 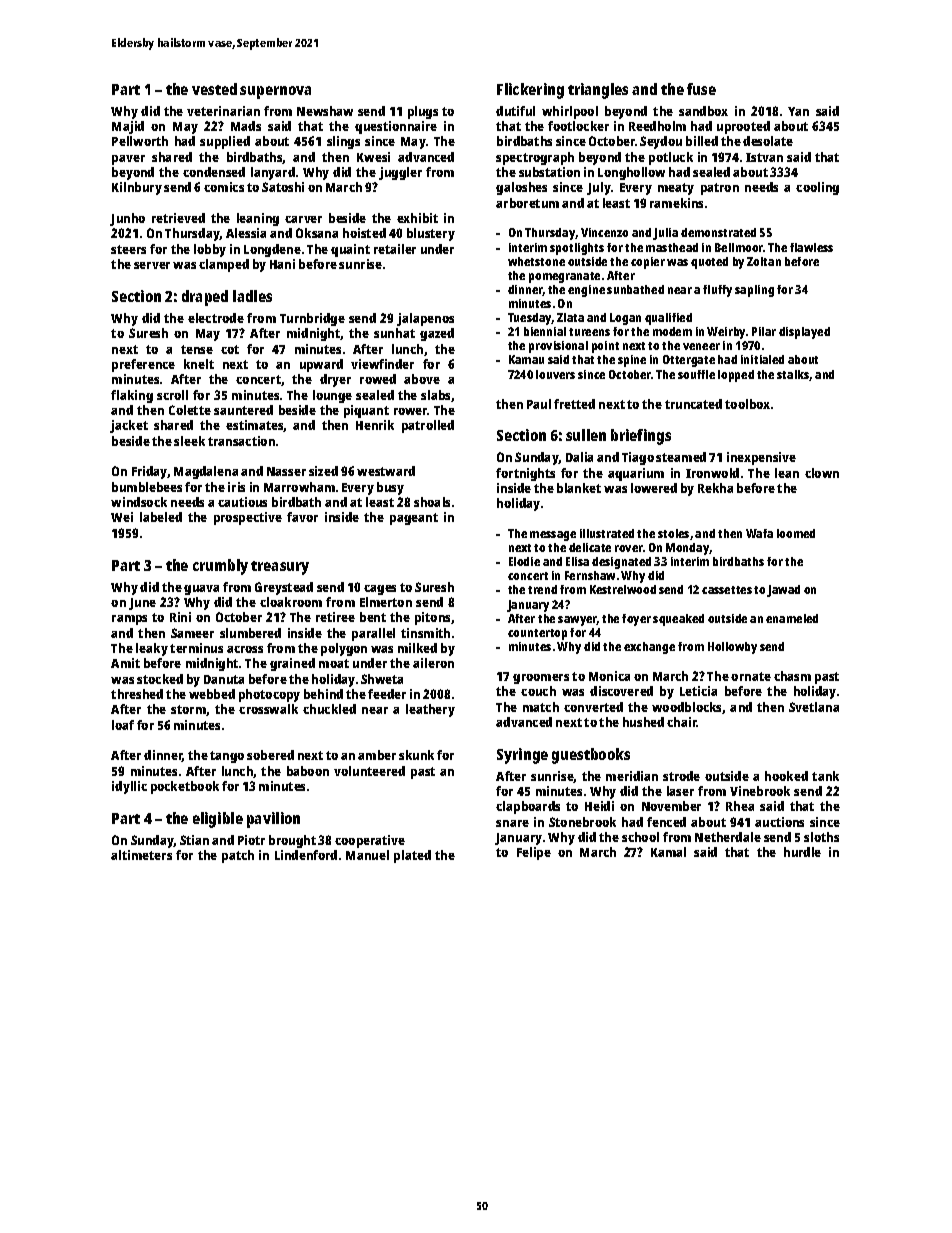 I want to click on vested, so click(x=214, y=89).
